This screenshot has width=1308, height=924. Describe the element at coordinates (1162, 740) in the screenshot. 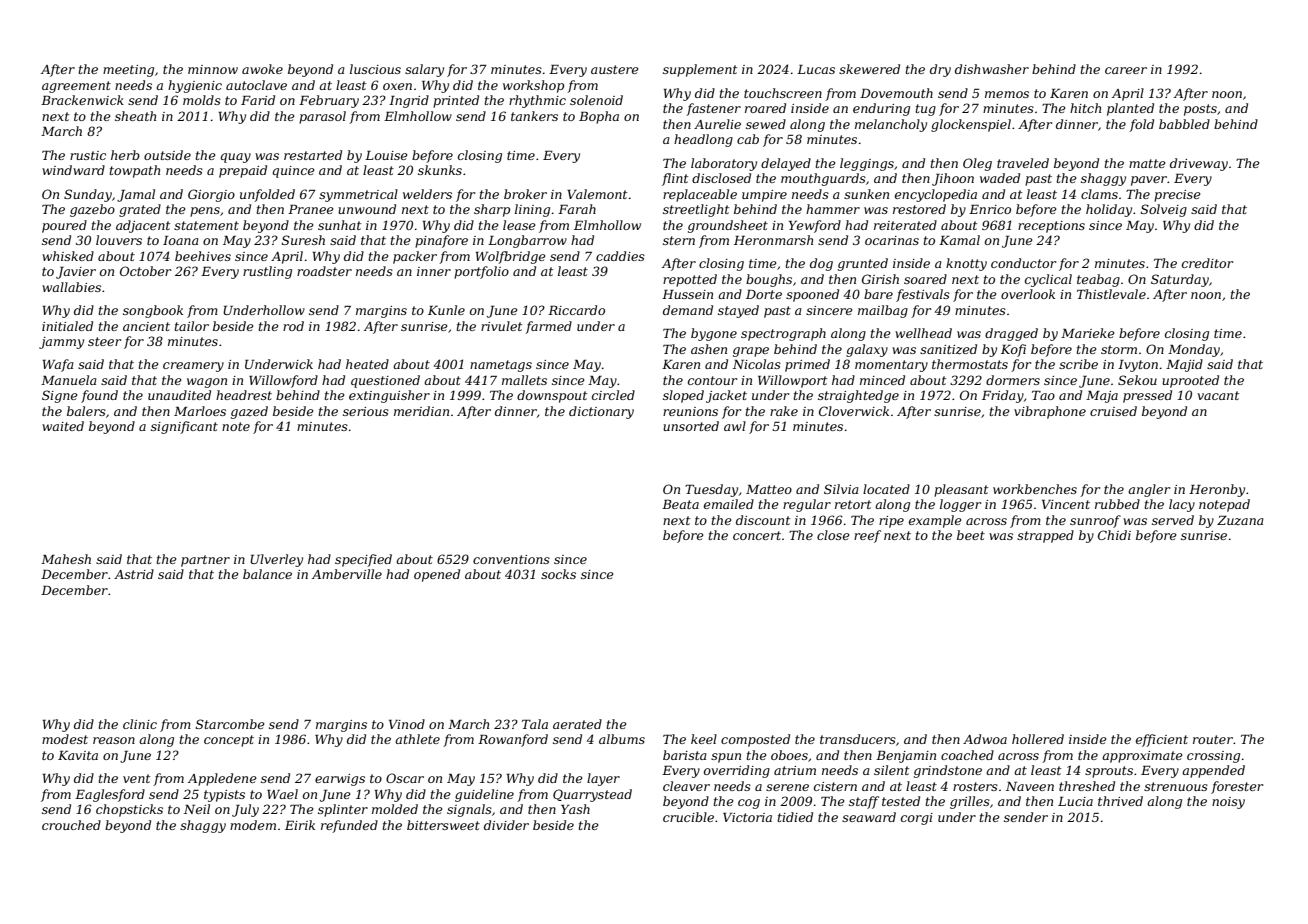

I see `efficient` at that location.
